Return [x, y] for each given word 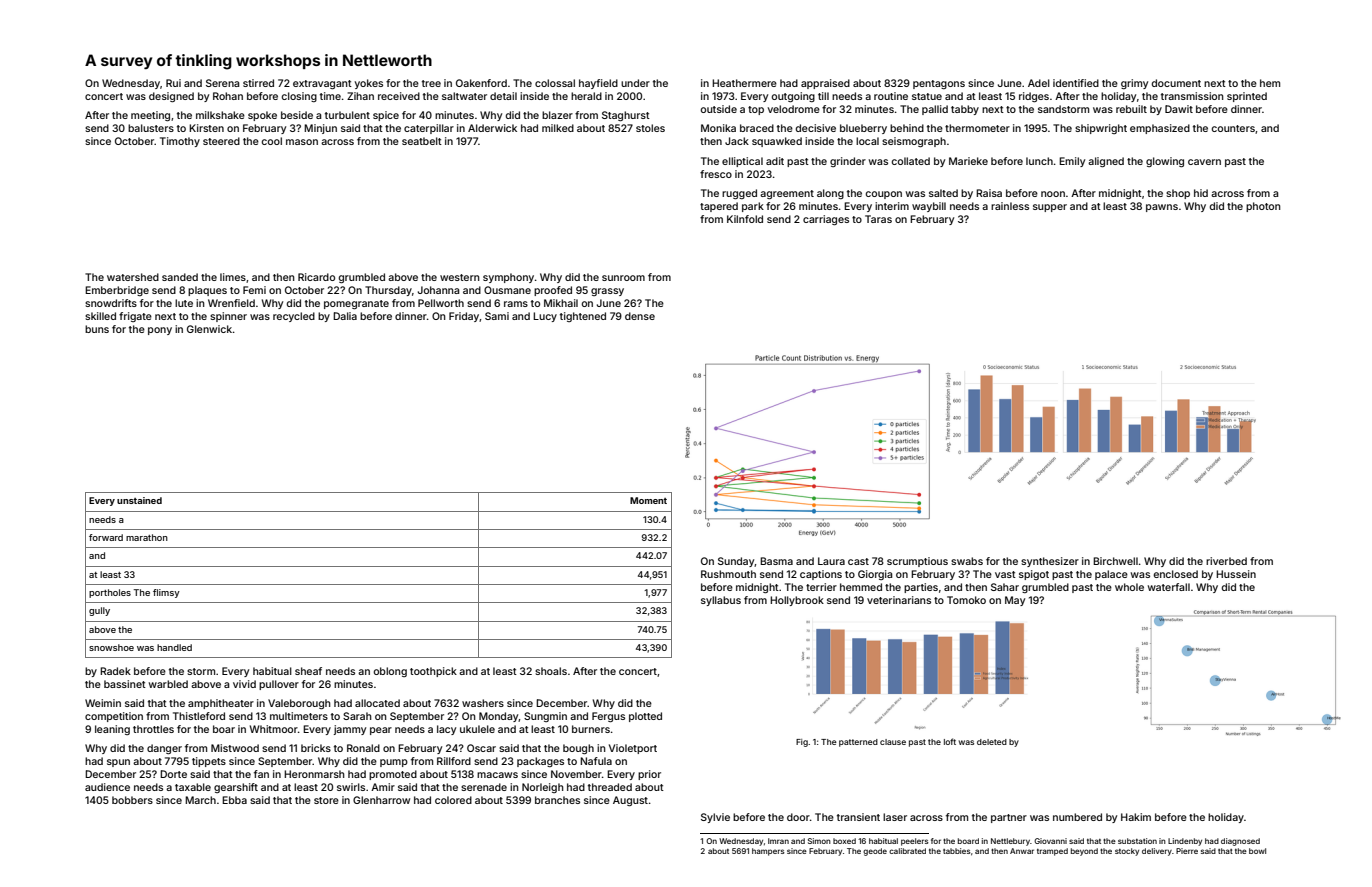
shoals [551, 671]
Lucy [545, 317]
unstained [139, 500]
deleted [992, 742]
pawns [1162, 208]
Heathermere [744, 83]
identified [1076, 83]
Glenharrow [381, 800]
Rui [173, 83]
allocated [377, 703]
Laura [831, 561]
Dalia [345, 316]
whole [1129, 587]
